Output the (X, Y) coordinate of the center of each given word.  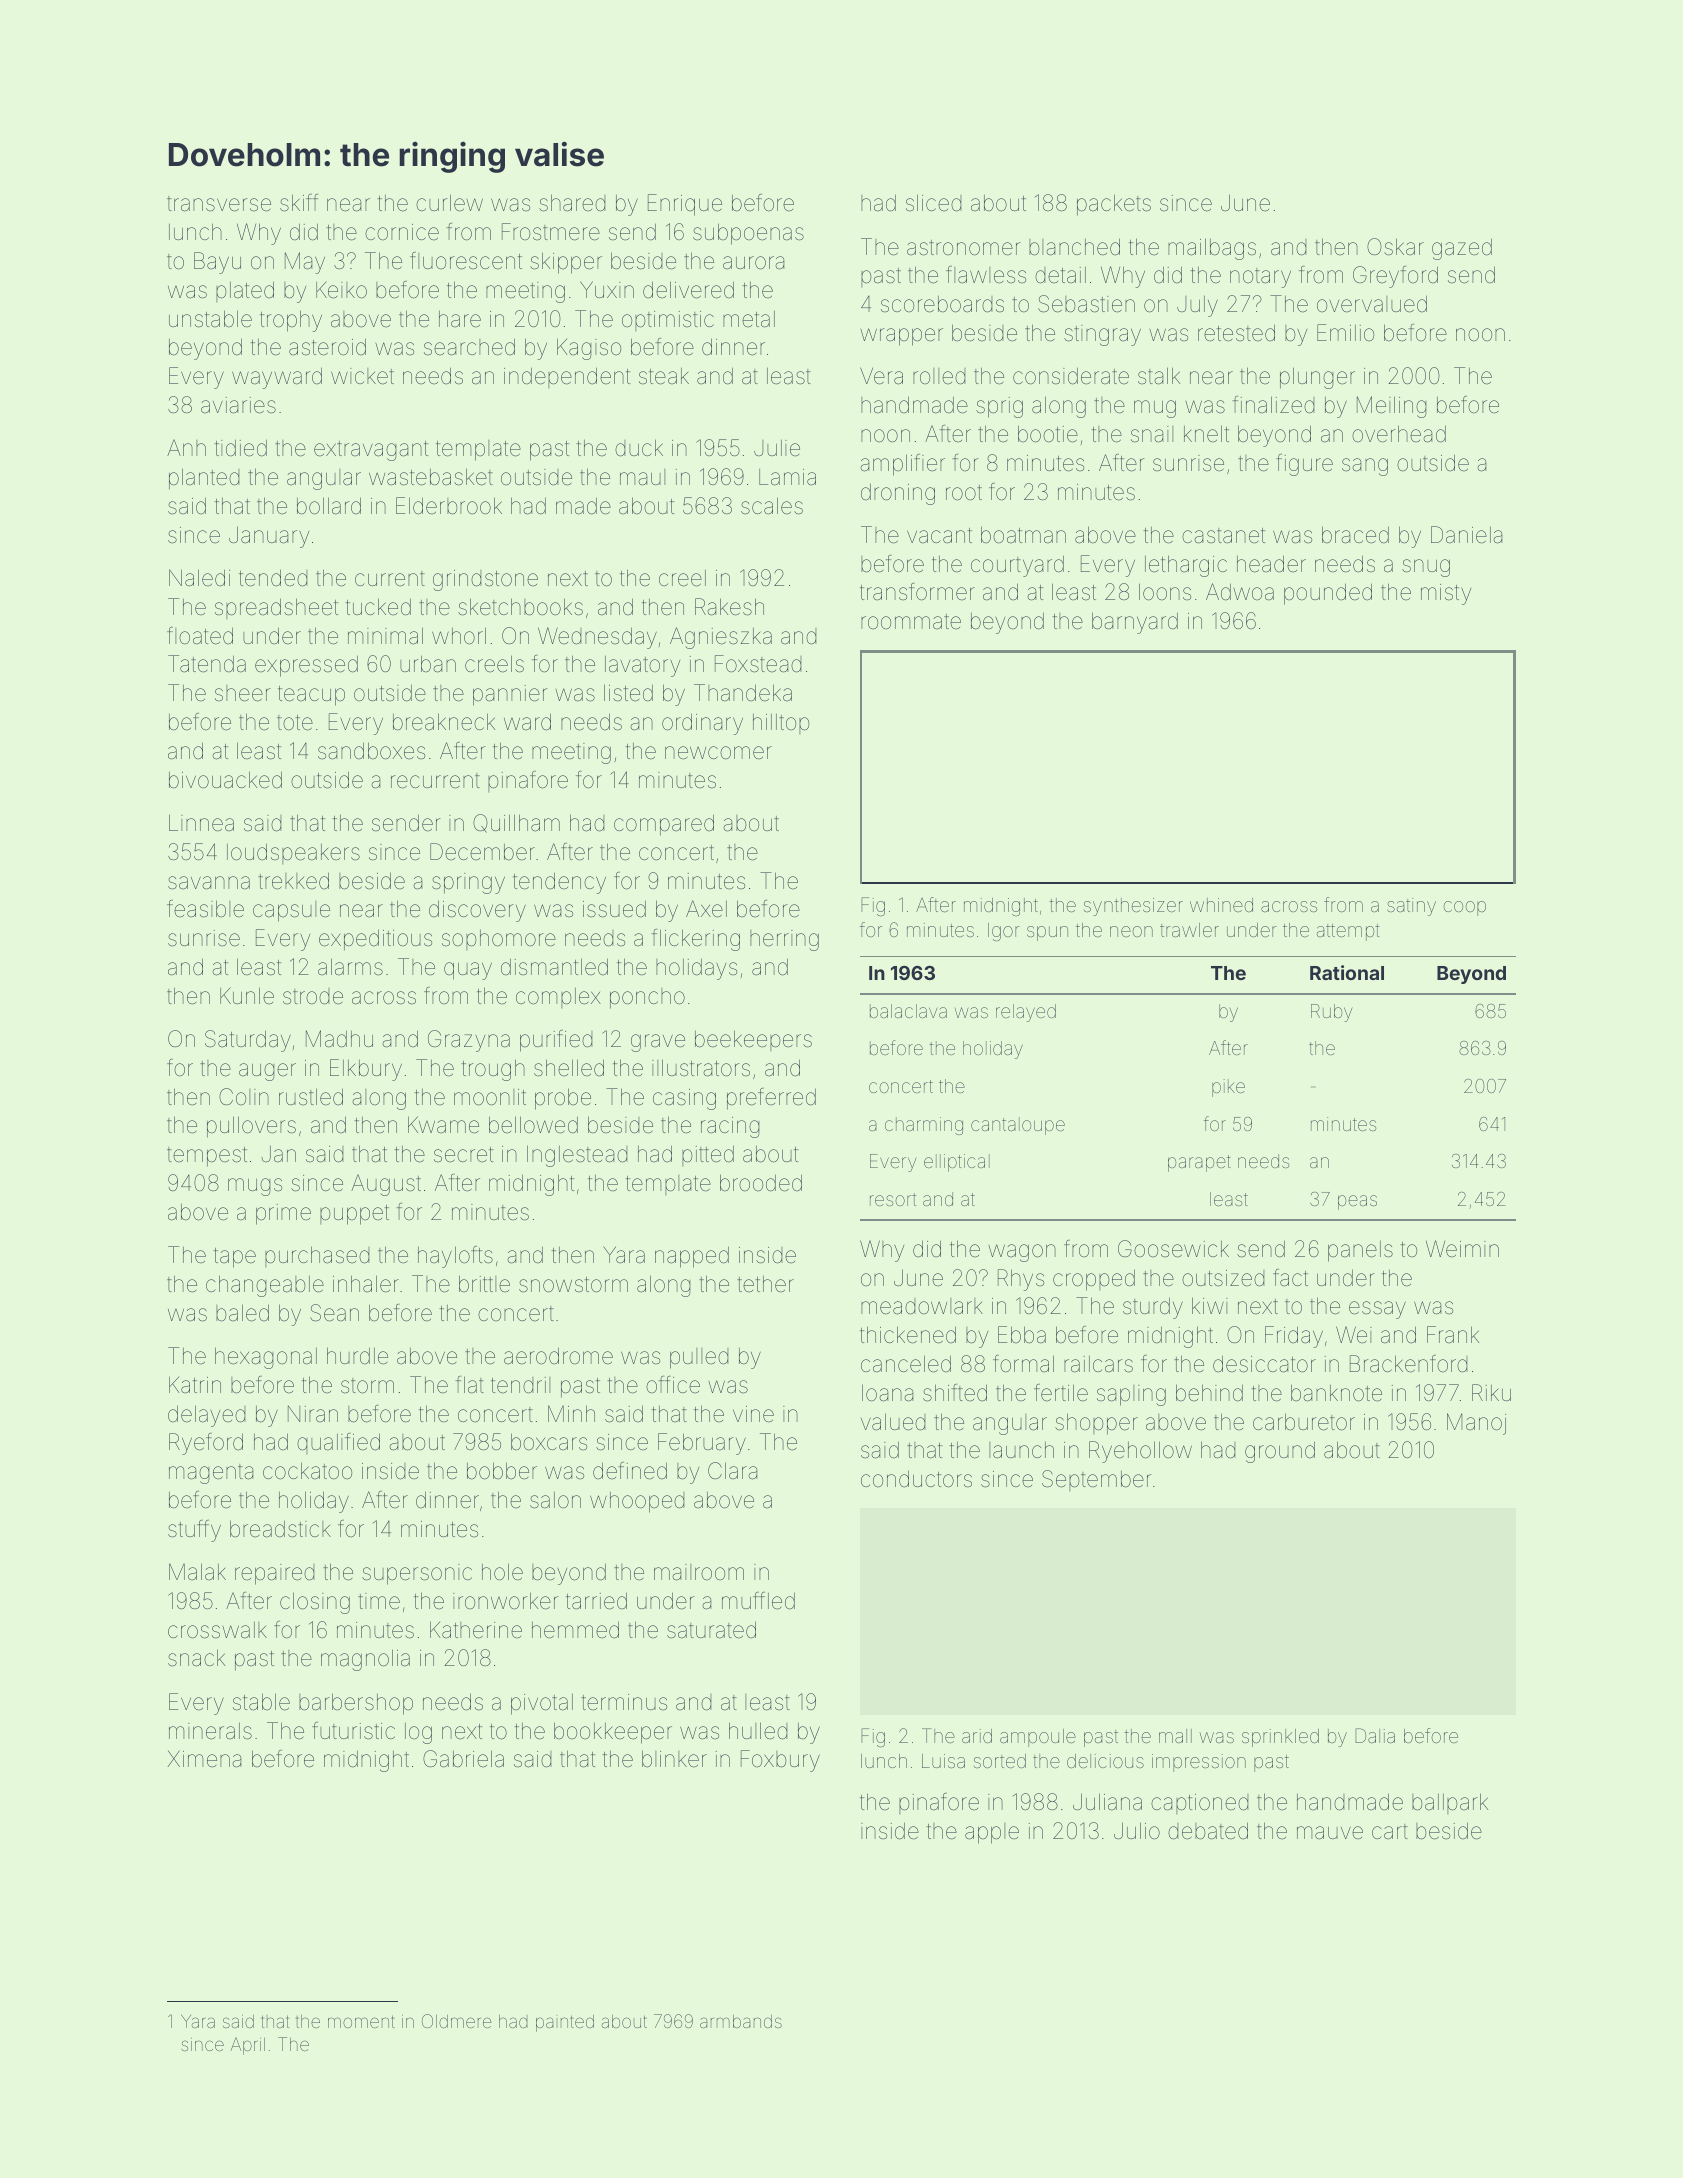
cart (1390, 1831)
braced (1355, 535)
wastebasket (431, 477)
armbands (741, 2021)
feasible (205, 909)
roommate (911, 621)
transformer (917, 592)
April (248, 2046)
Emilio (1345, 332)
